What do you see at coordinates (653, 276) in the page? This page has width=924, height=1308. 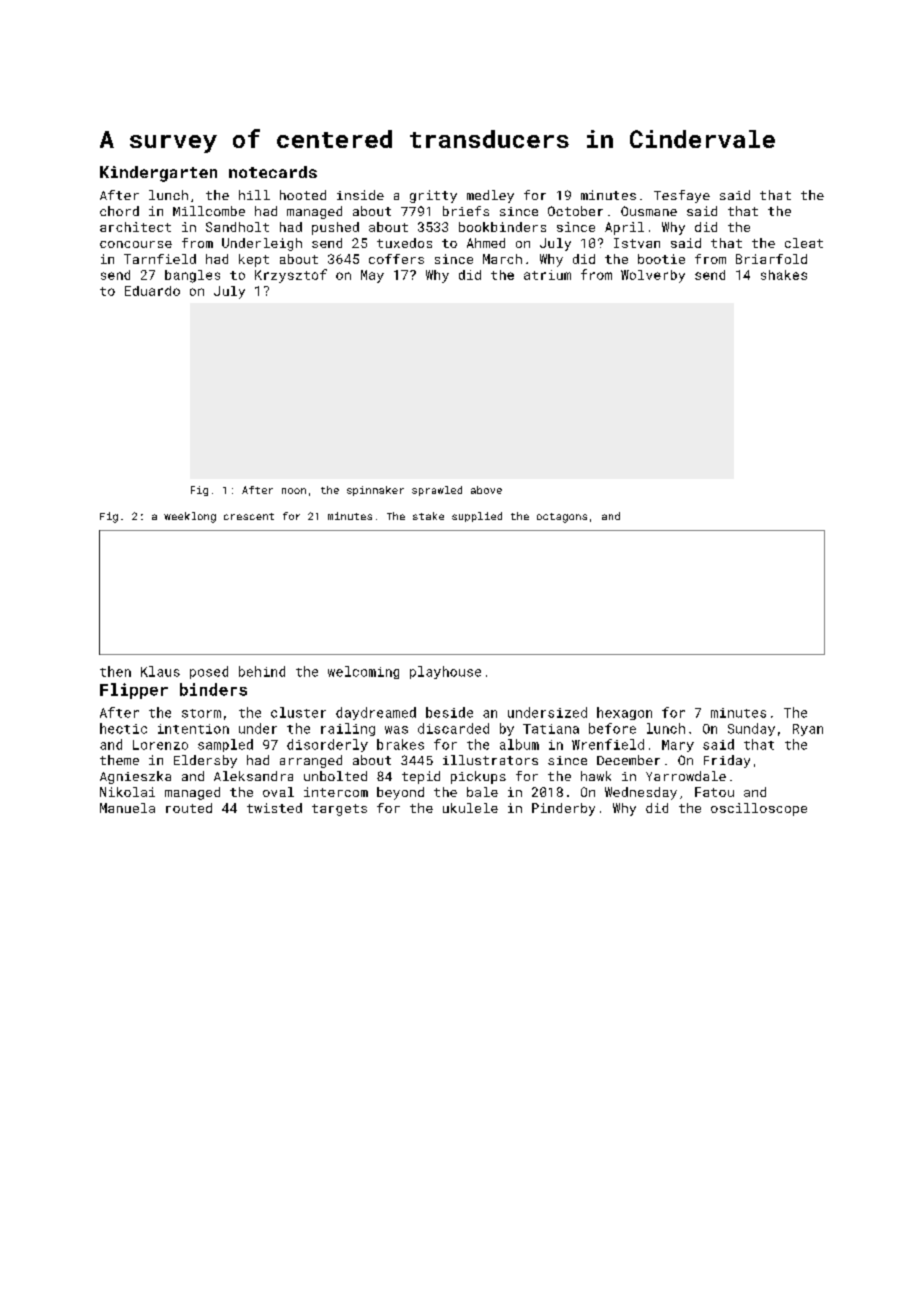 I see `Wolverby` at bounding box center [653, 276].
